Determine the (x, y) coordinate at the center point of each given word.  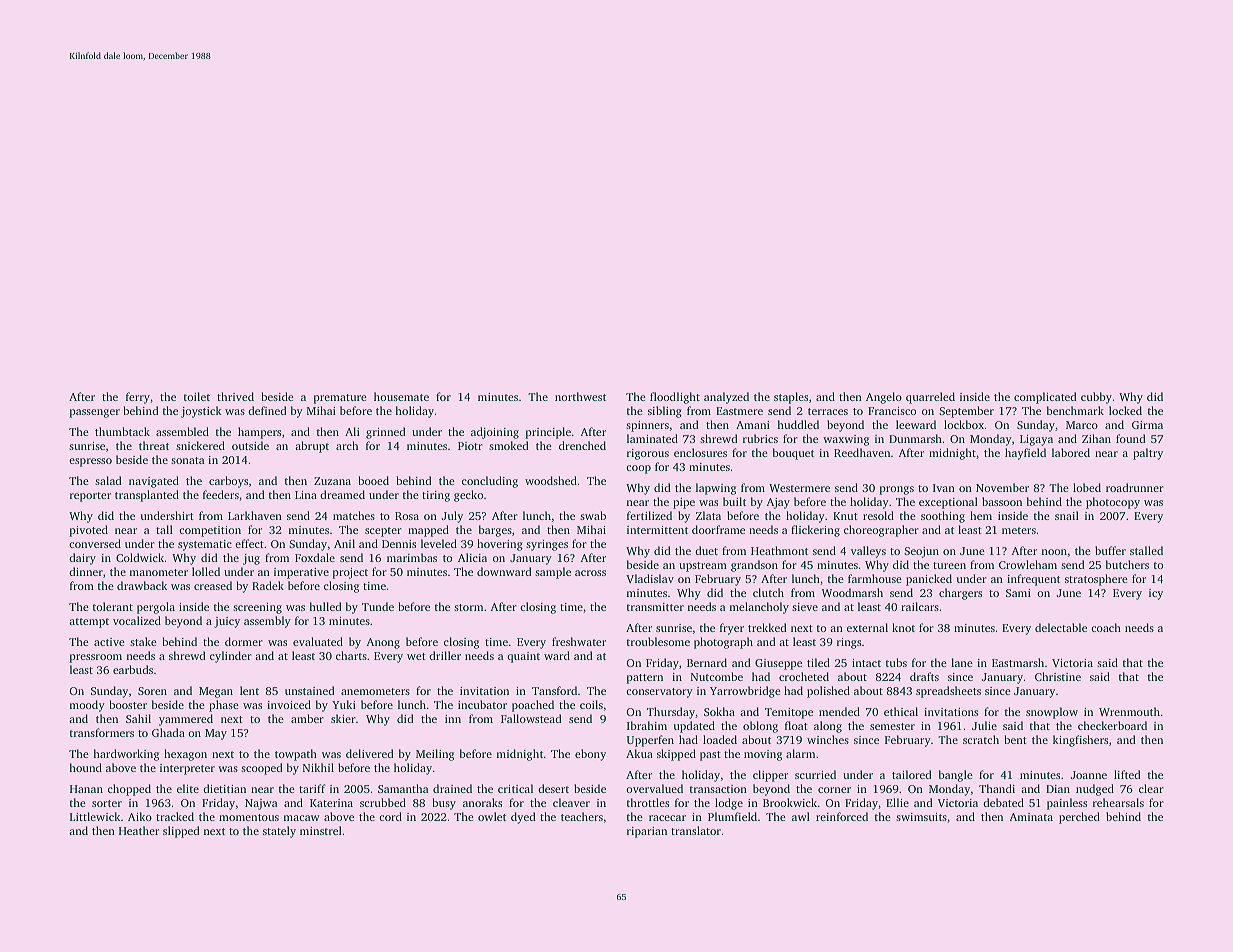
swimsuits (921, 817)
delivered (370, 753)
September (966, 412)
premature (340, 399)
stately (279, 832)
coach (1106, 627)
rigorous (648, 454)
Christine (1058, 676)
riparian (647, 832)
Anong (383, 643)
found (1131, 438)
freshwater (579, 641)
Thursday (671, 713)
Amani (753, 425)
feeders (221, 494)
